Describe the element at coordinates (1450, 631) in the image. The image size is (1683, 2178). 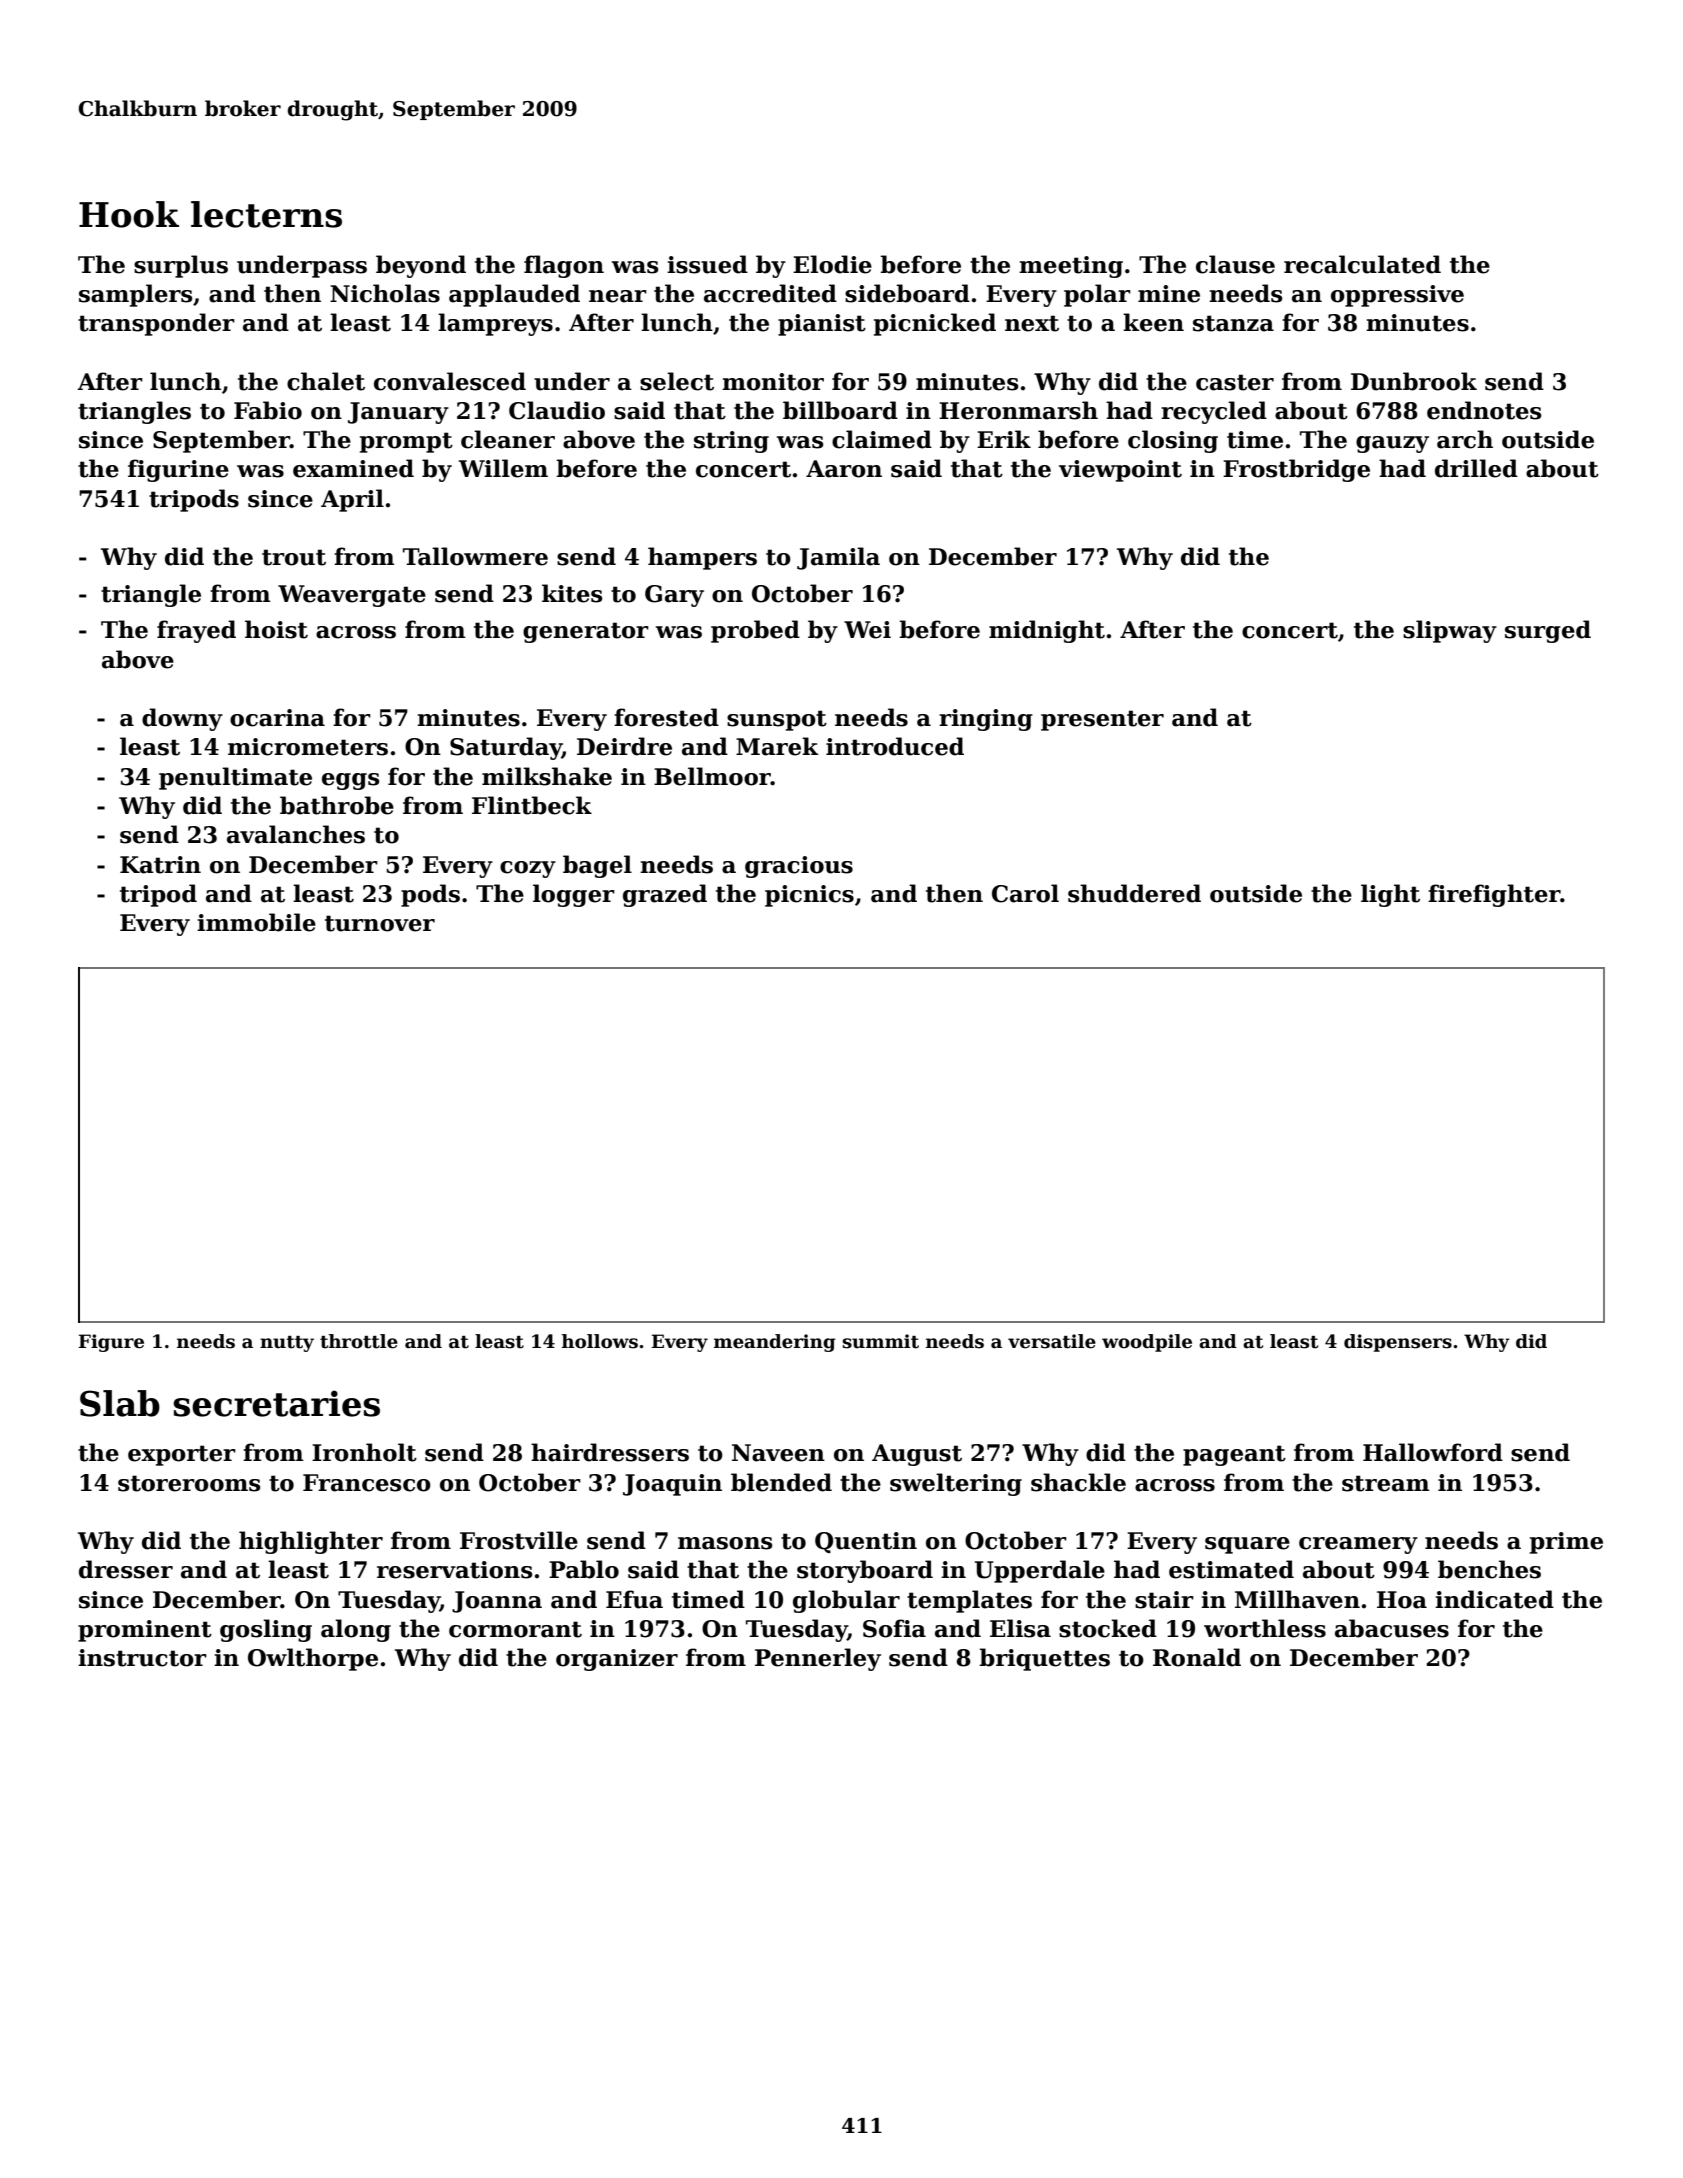
I see `slipway` at that location.
